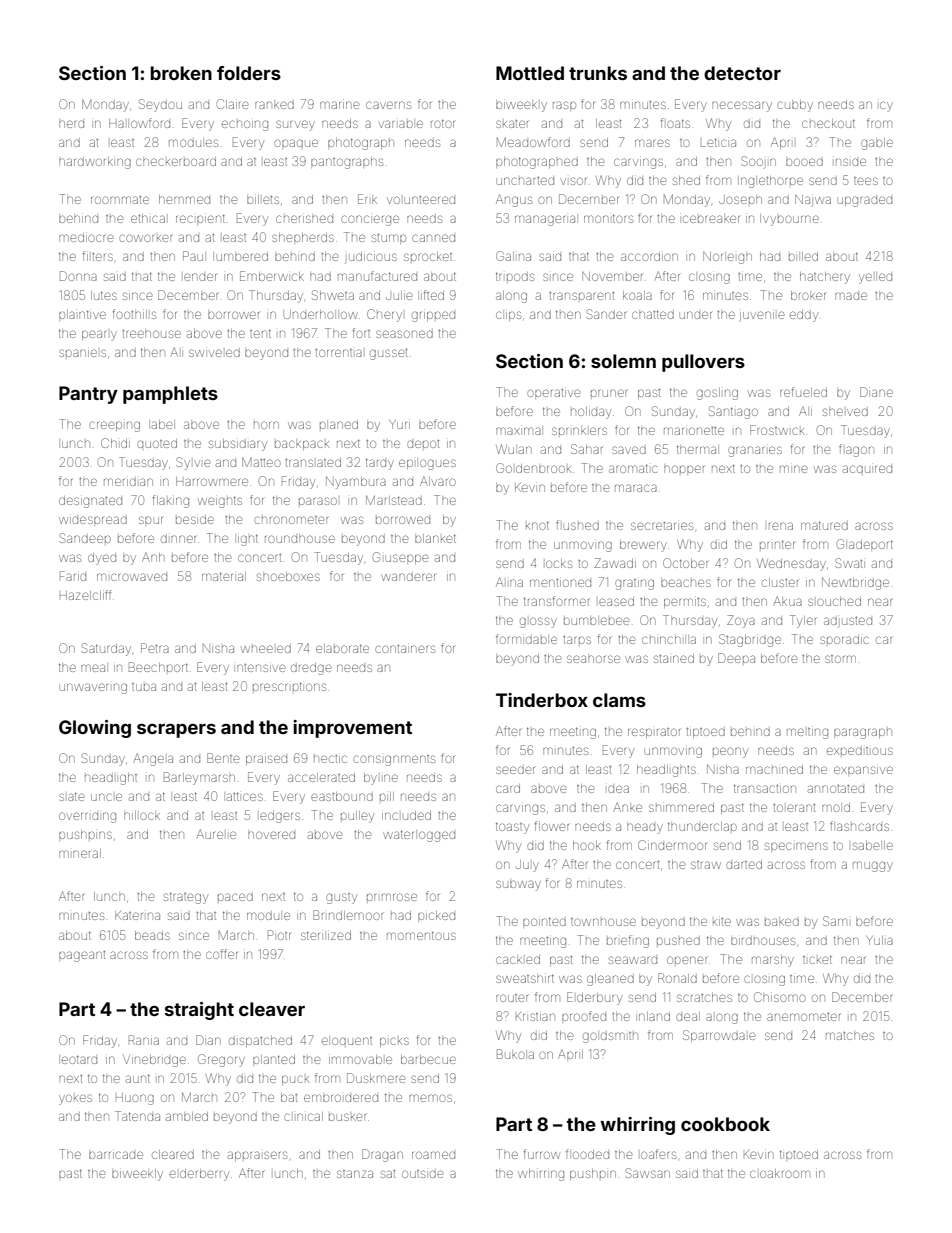 This page has width=952, height=1233. What do you see at coordinates (82, 956) in the page?
I see `pageant` at bounding box center [82, 956].
